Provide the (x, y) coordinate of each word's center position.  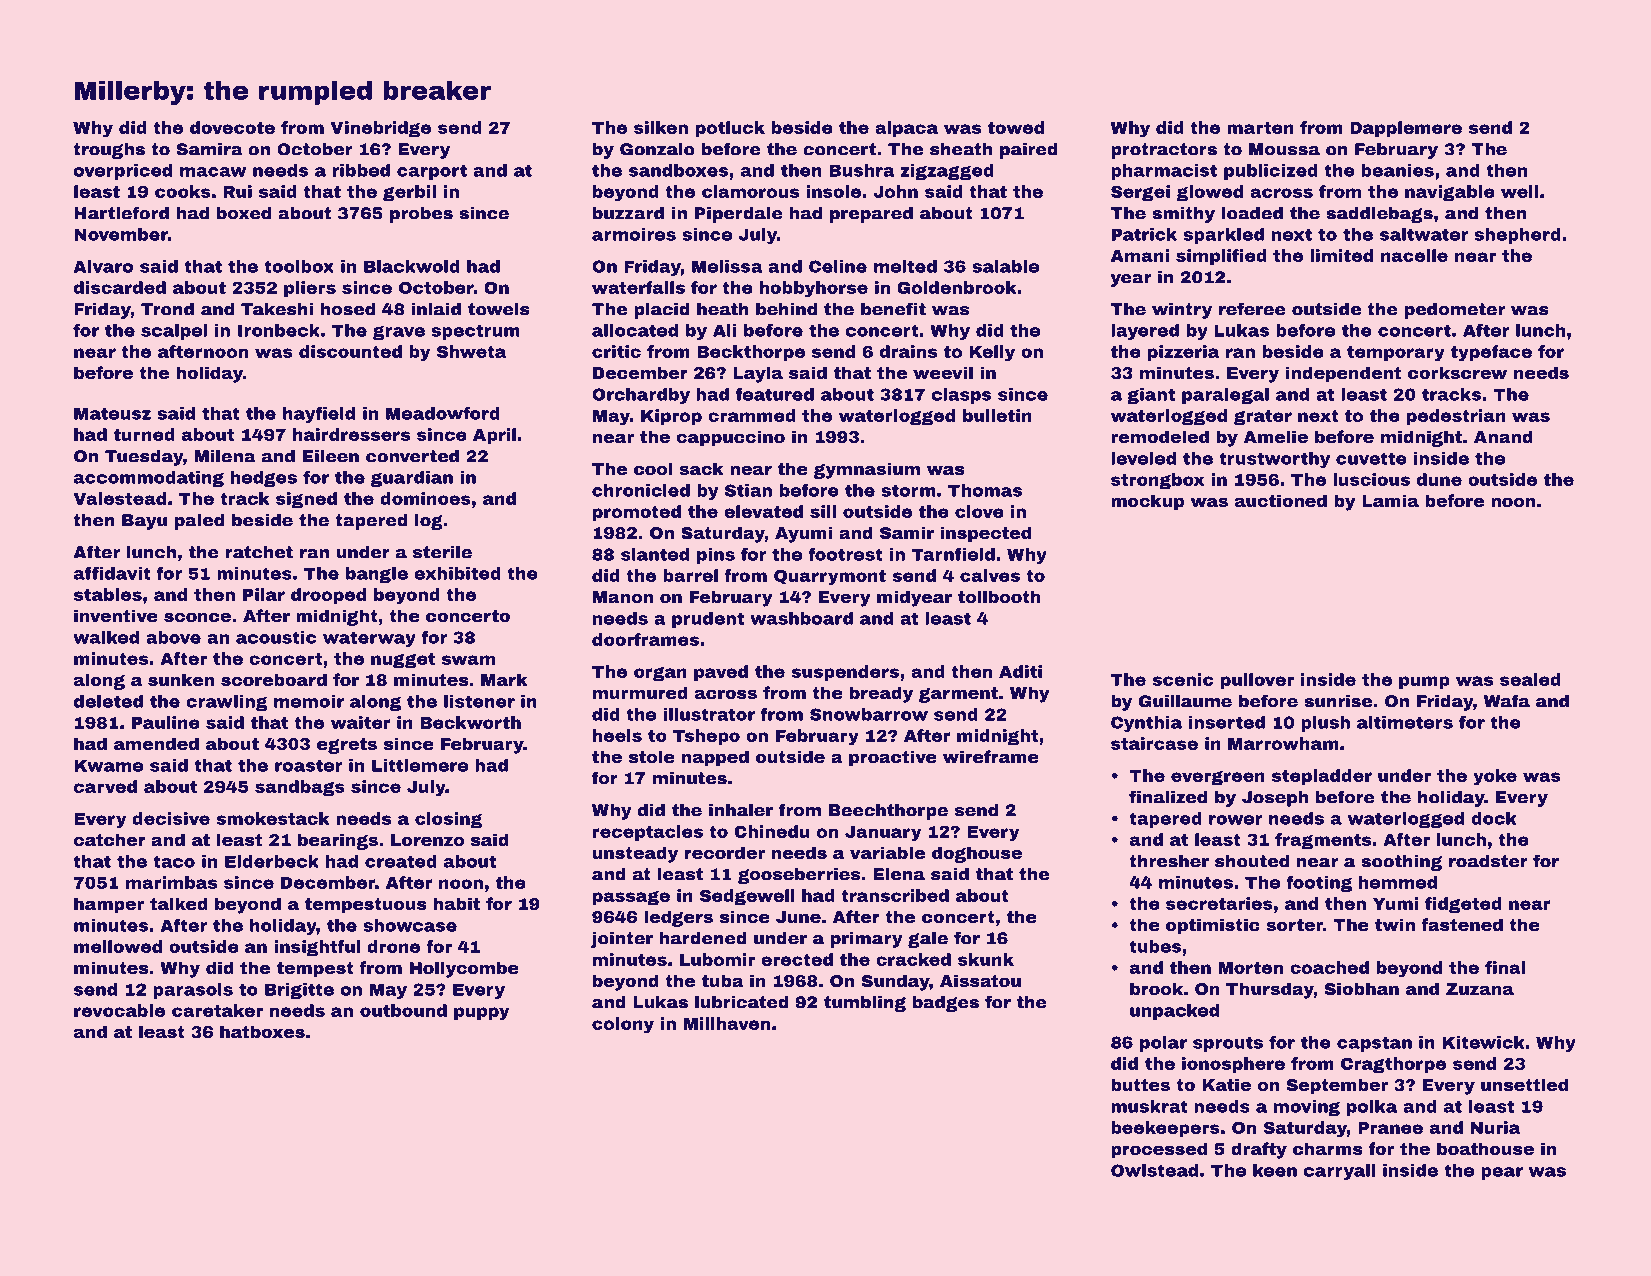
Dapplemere (1406, 129)
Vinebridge (380, 129)
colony (623, 1025)
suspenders (845, 673)
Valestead (119, 498)
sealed (1530, 679)
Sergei (1140, 193)
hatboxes (262, 1031)
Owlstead (1154, 1170)
